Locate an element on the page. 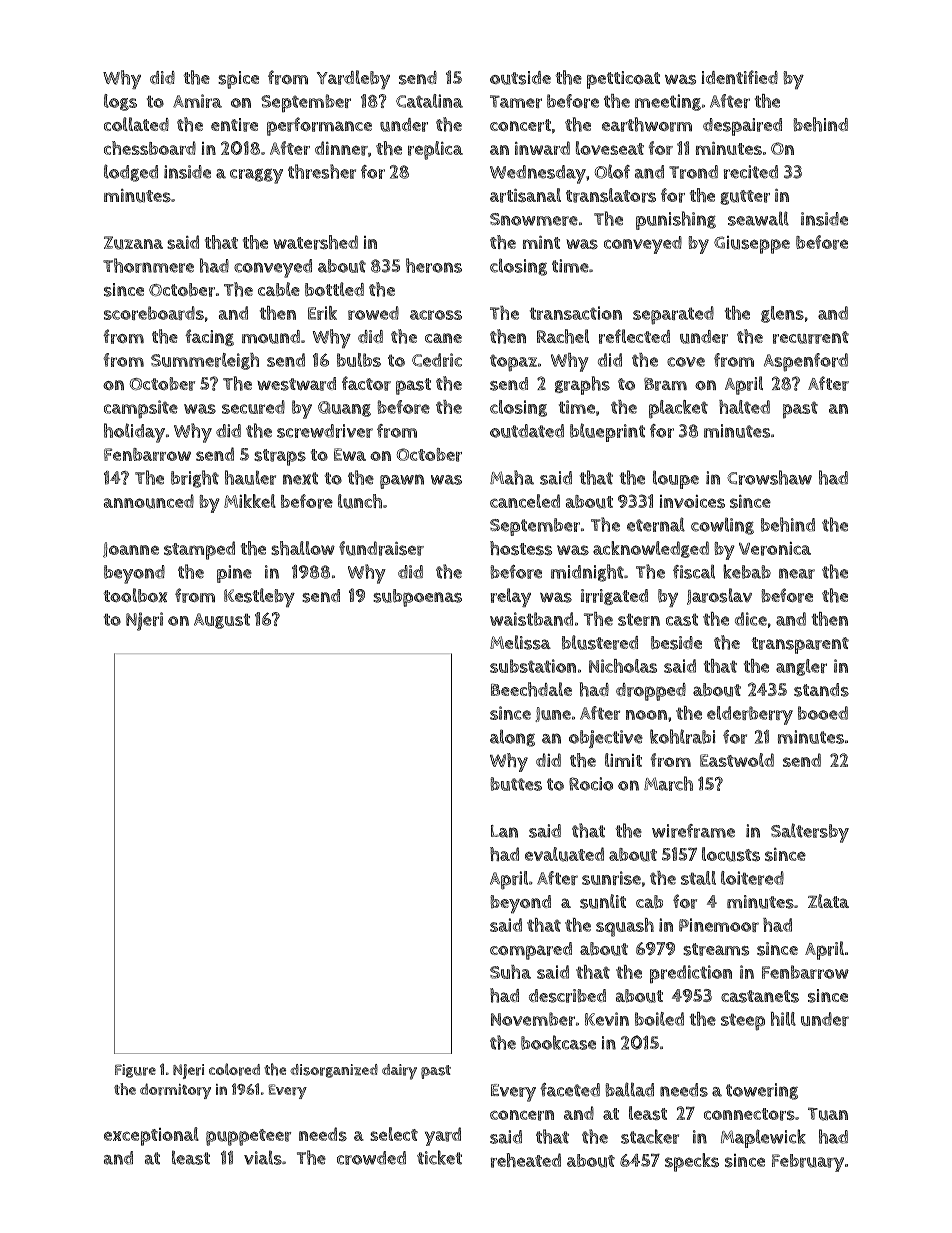 The width and height of the image is (952, 1233). Trond is located at coordinates (693, 172).
